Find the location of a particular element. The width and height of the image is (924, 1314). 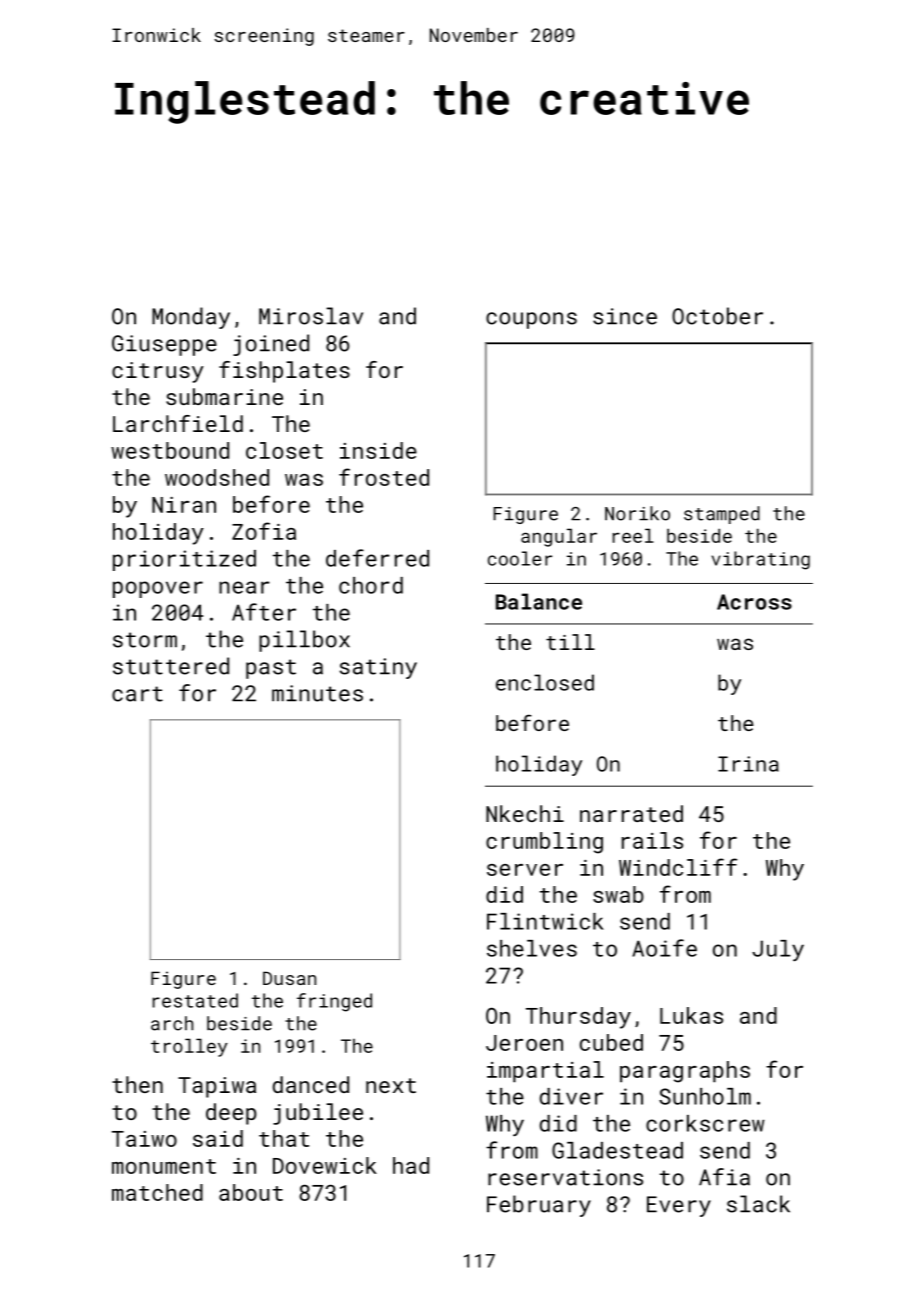

Monday is located at coordinates (191, 318).
